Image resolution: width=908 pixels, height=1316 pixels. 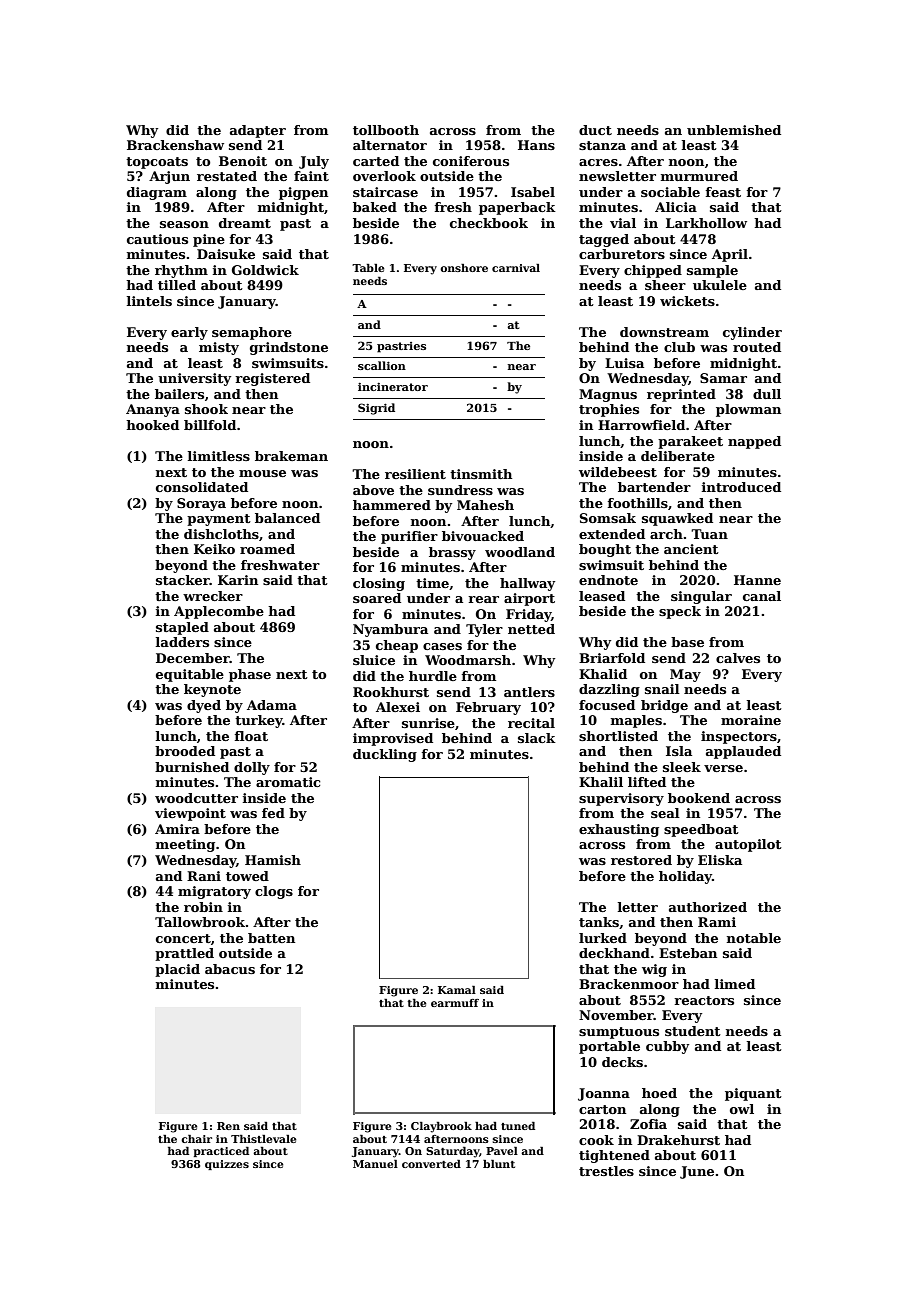 I want to click on onshore, so click(x=464, y=268).
